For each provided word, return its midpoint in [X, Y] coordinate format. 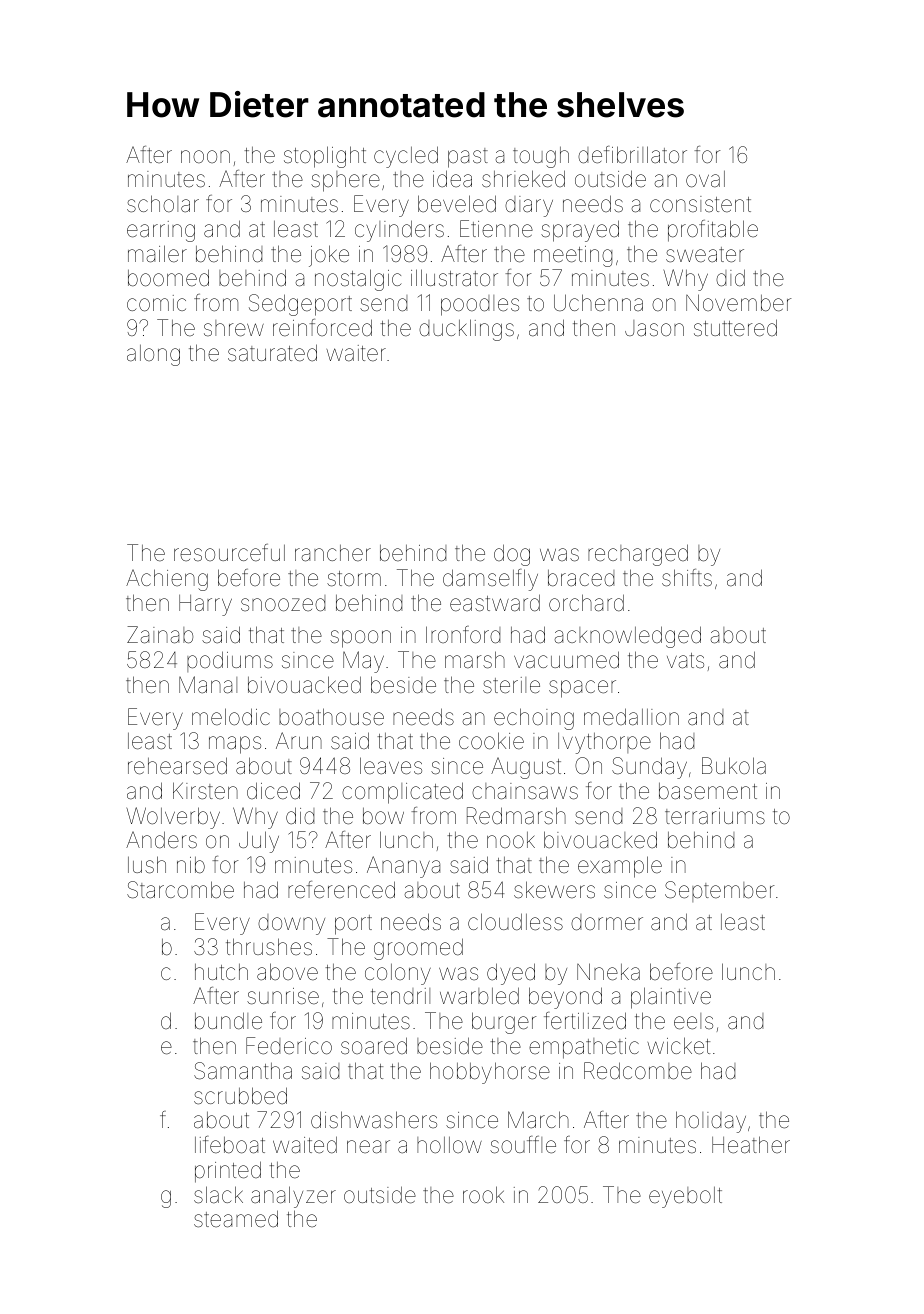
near [368, 1147]
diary [529, 206]
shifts [687, 578]
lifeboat [230, 1145]
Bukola [734, 766]
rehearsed [177, 766]
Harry [205, 605]
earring [161, 231]
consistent [700, 204]
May [363, 662]
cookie [491, 741]
